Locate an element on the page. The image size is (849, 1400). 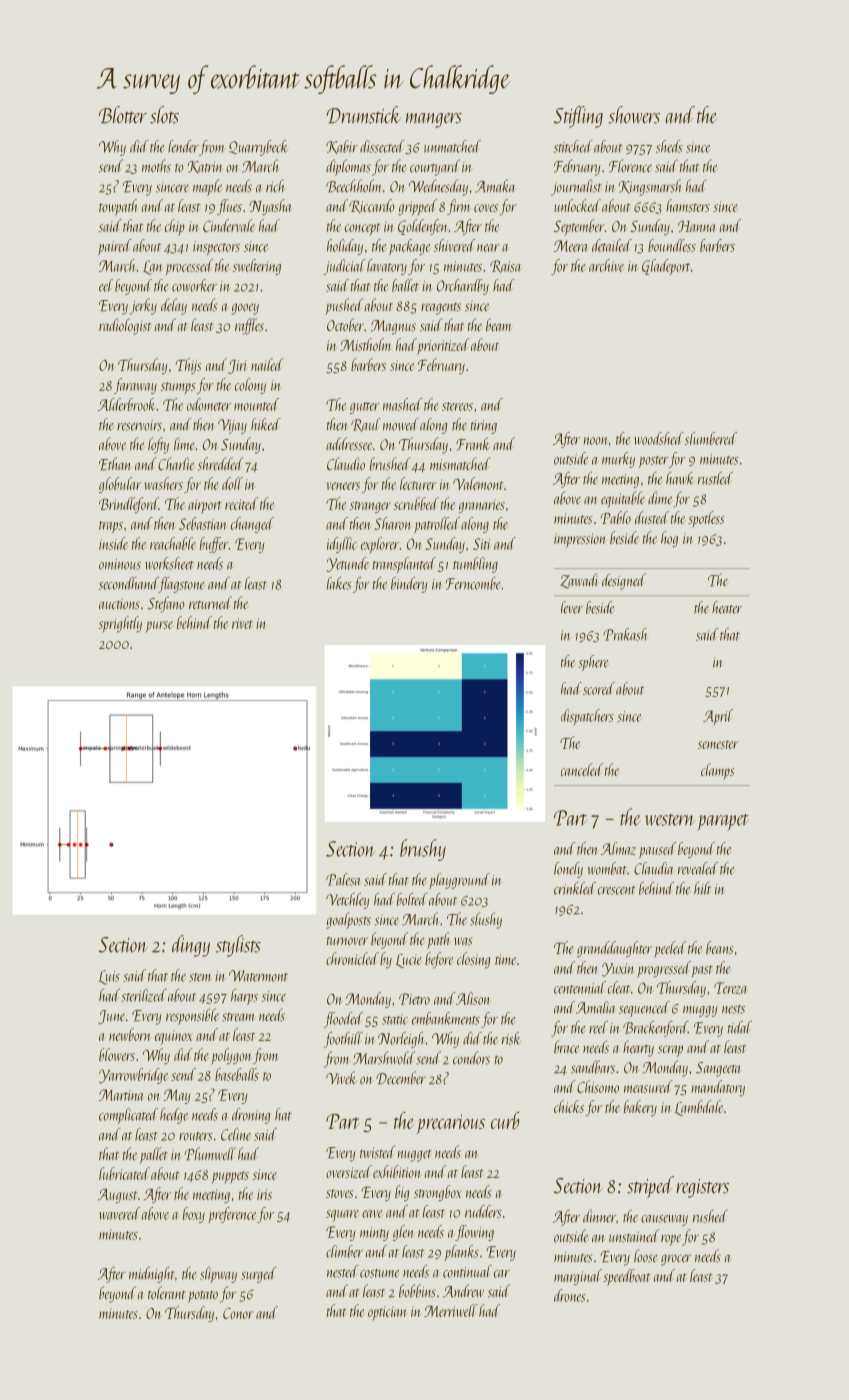
Quarrybeck is located at coordinates (258, 148).
